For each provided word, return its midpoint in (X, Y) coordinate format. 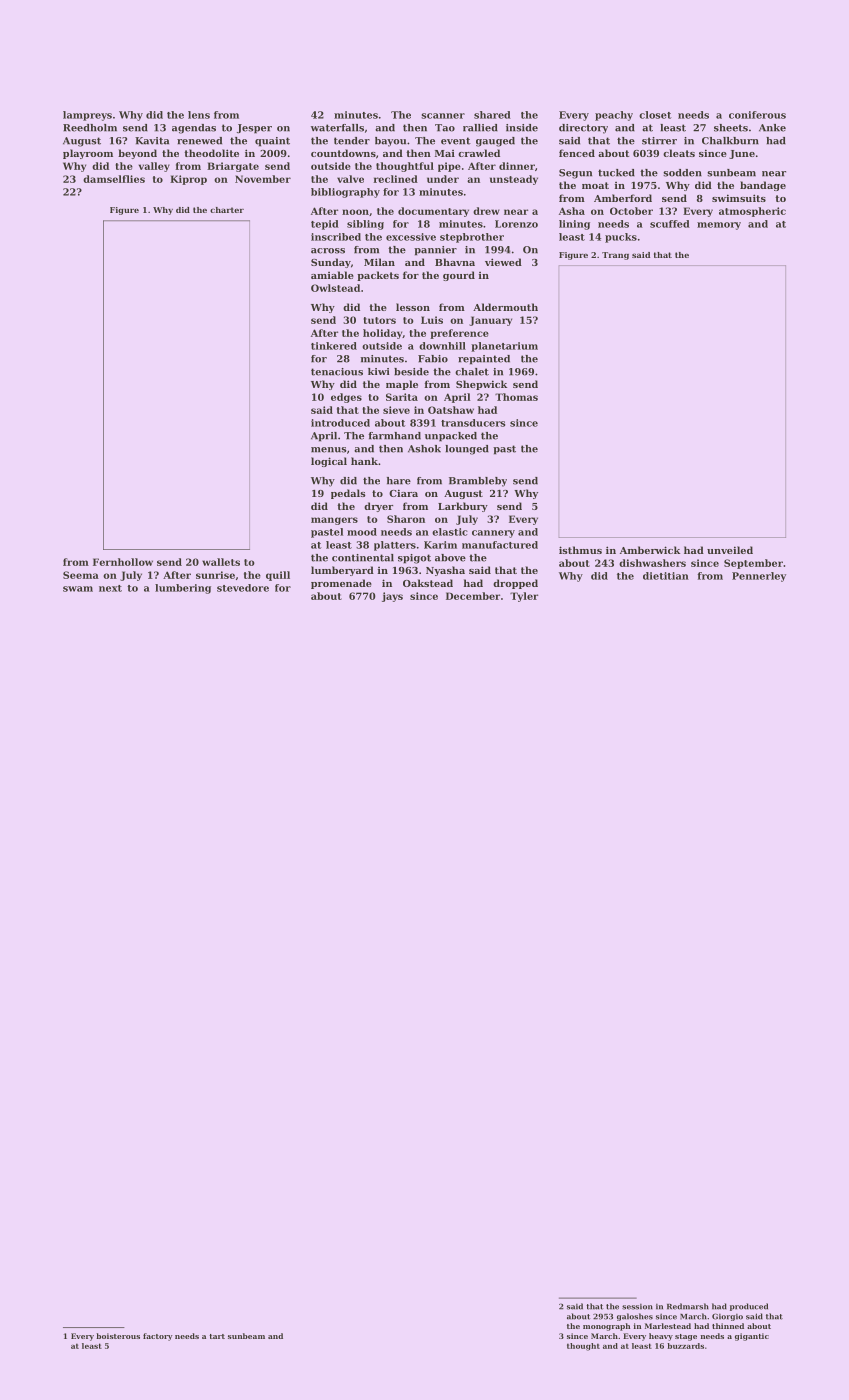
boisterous (118, 1336)
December (473, 596)
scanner (443, 116)
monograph (606, 1327)
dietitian (666, 576)
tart (217, 1336)
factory (157, 1337)
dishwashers (652, 563)
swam (78, 589)
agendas (194, 129)
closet (655, 115)
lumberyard (342, 571)
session (637, 1307)
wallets (221, 562)
